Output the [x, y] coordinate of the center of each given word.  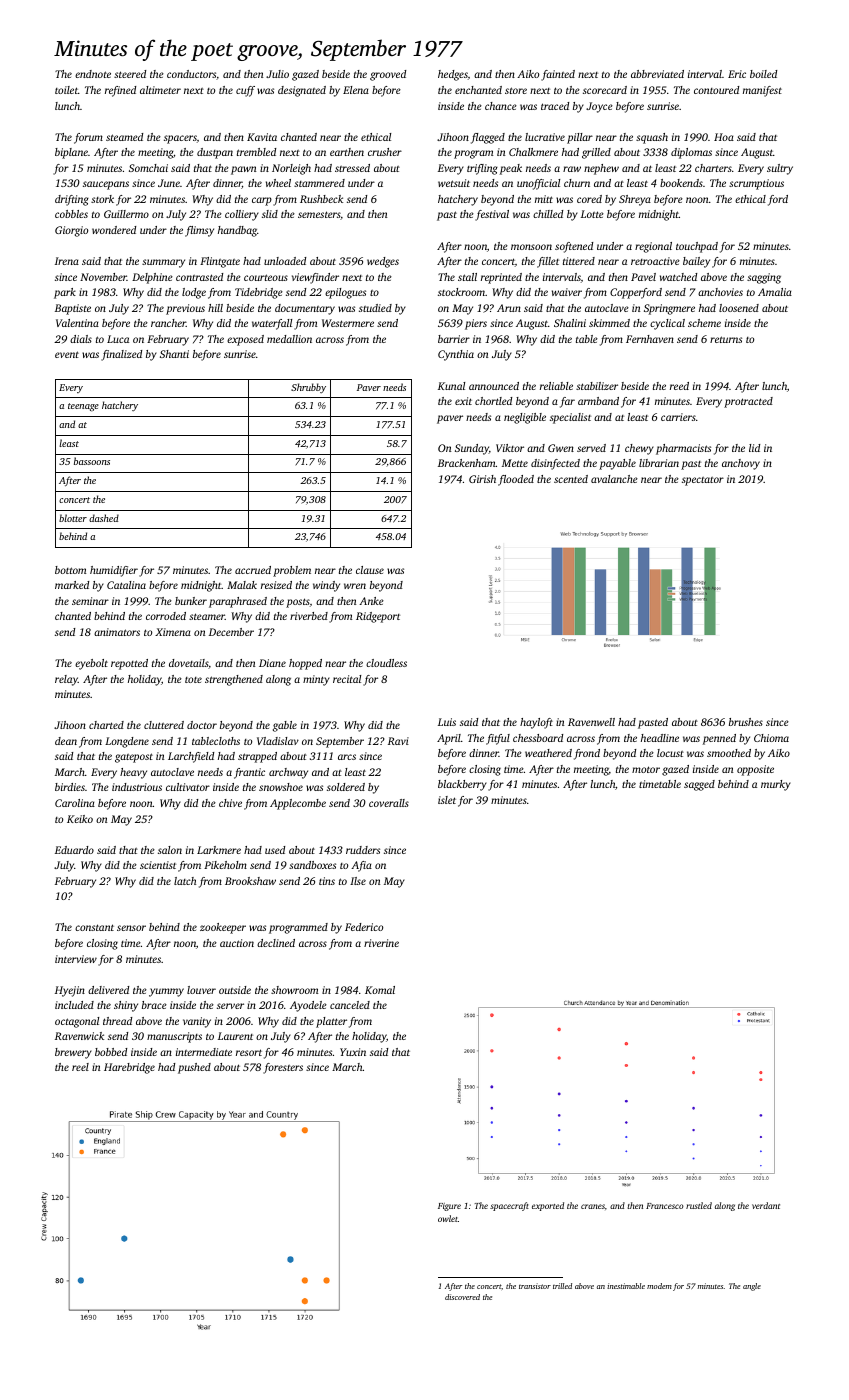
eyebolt [91, 664]
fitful [498, 739]
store [516, 90]
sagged [699, 785]
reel [80, 1067]
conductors [191, 74]
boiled [763, 74]
